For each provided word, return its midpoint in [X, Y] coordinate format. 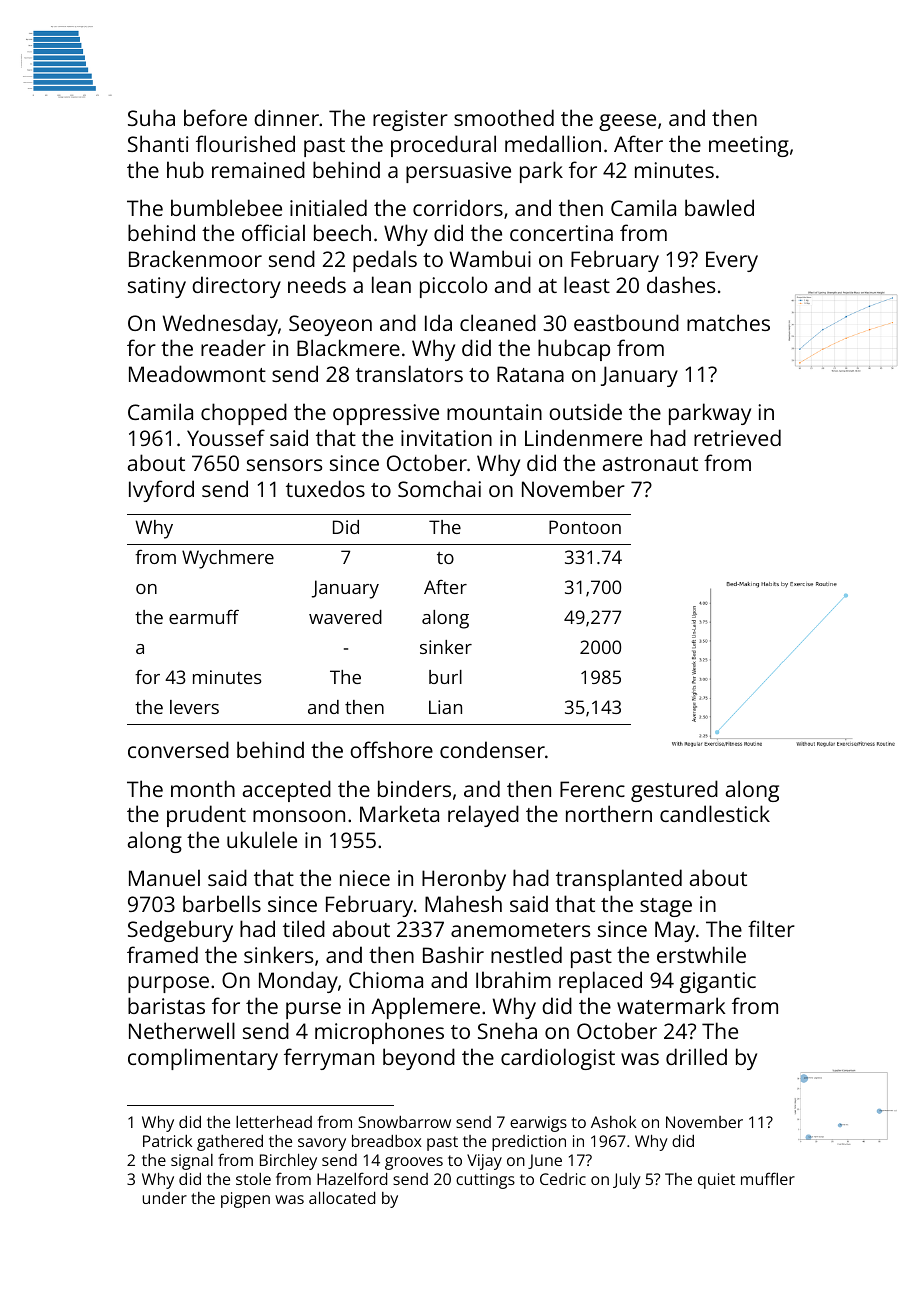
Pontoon [585, 527]
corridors [458, 207]
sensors [284, 465]
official [273, 232]
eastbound [626, 322]
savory [322, 1144]
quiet [716, 1181]
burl [445, 677]
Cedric [563, 1179]
